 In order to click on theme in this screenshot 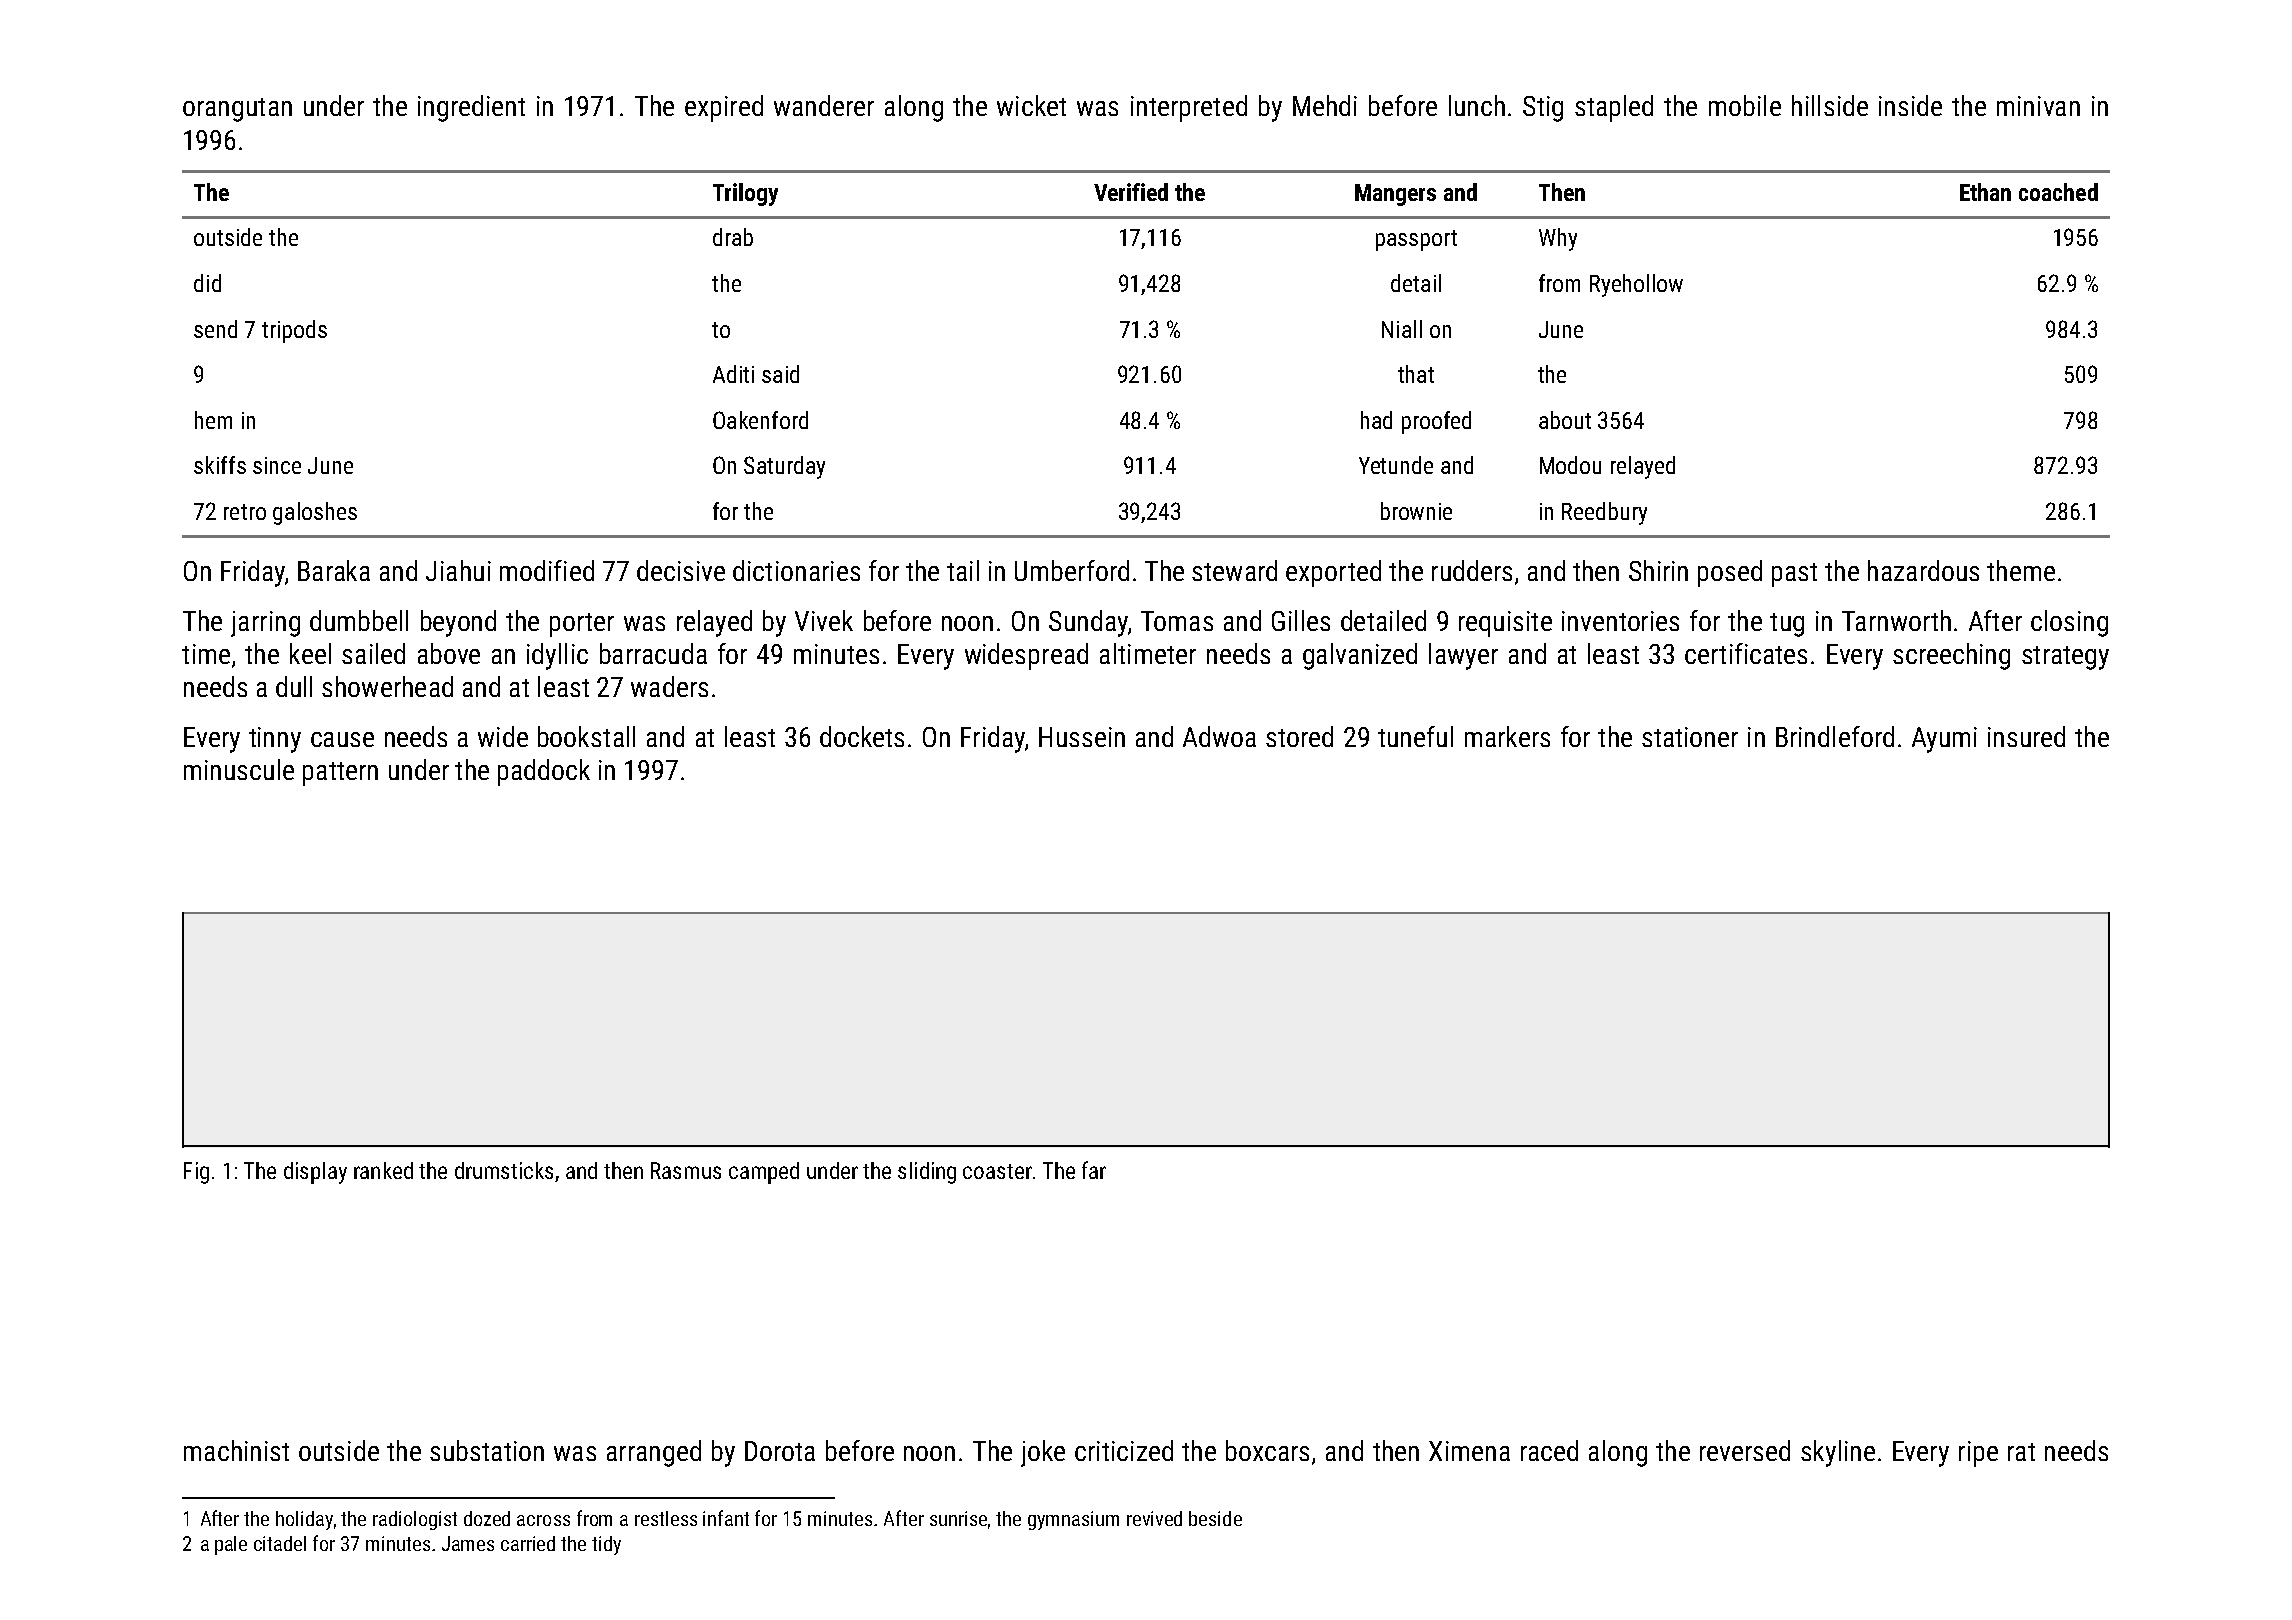, I will do `click(2021, 570)`.
